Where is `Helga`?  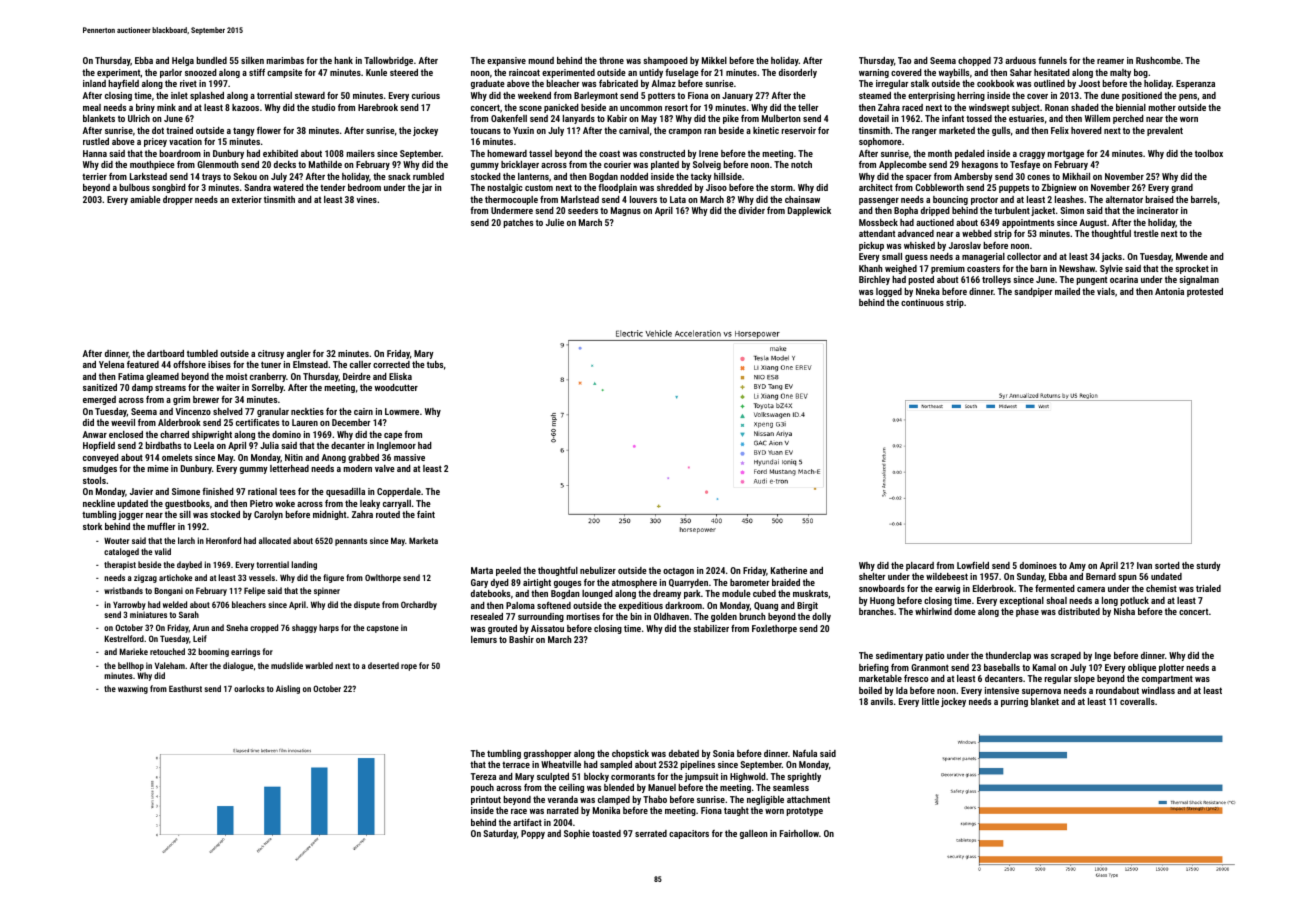 Helga is located at coordinates (183, 61).
